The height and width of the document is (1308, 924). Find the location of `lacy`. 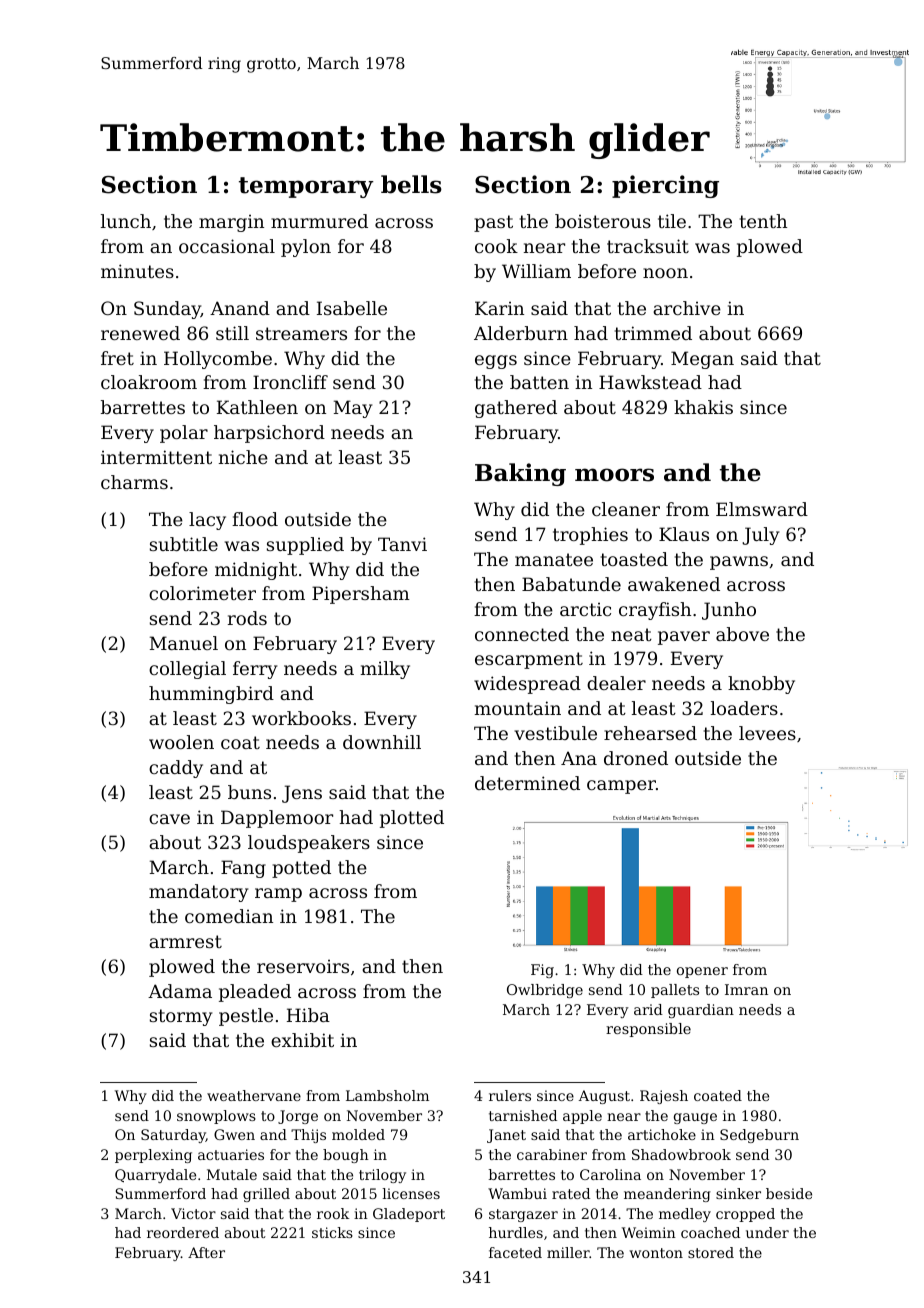

lacy is located at coordinates (207, 521).
